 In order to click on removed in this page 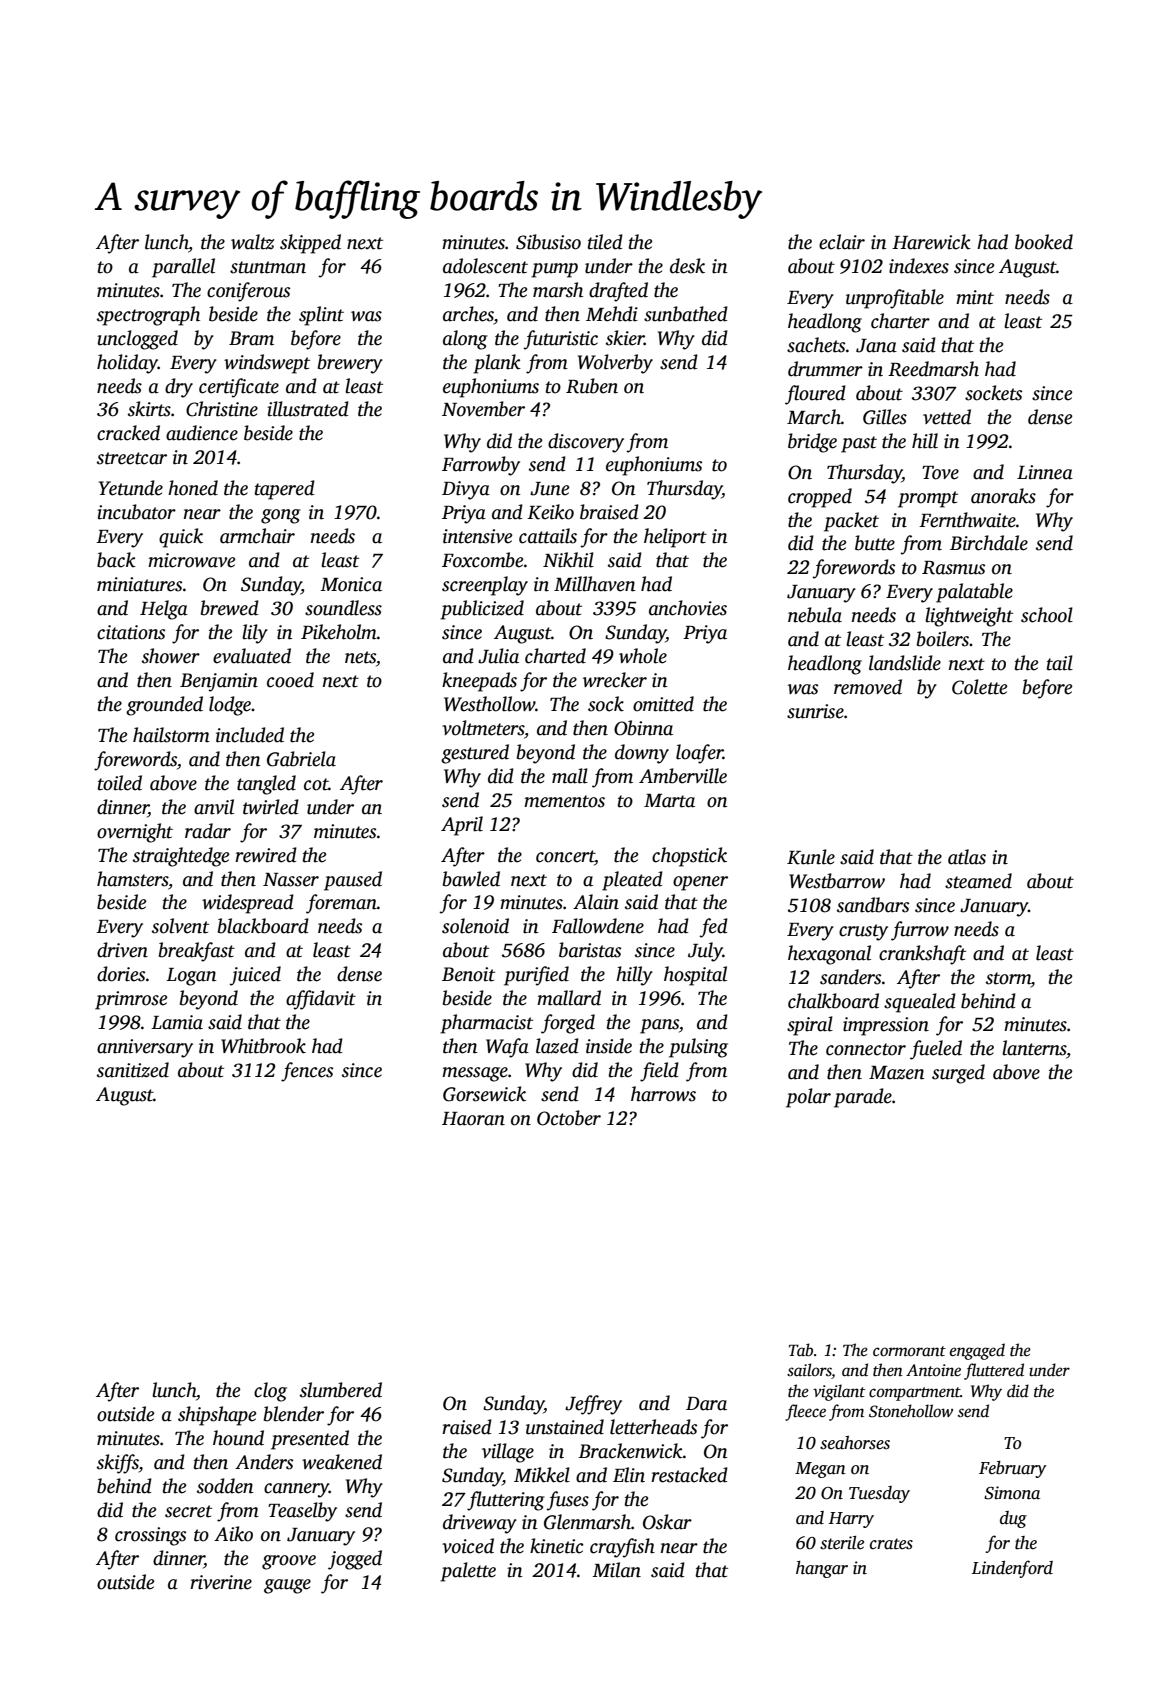, I will do `click(868, 687)`.
